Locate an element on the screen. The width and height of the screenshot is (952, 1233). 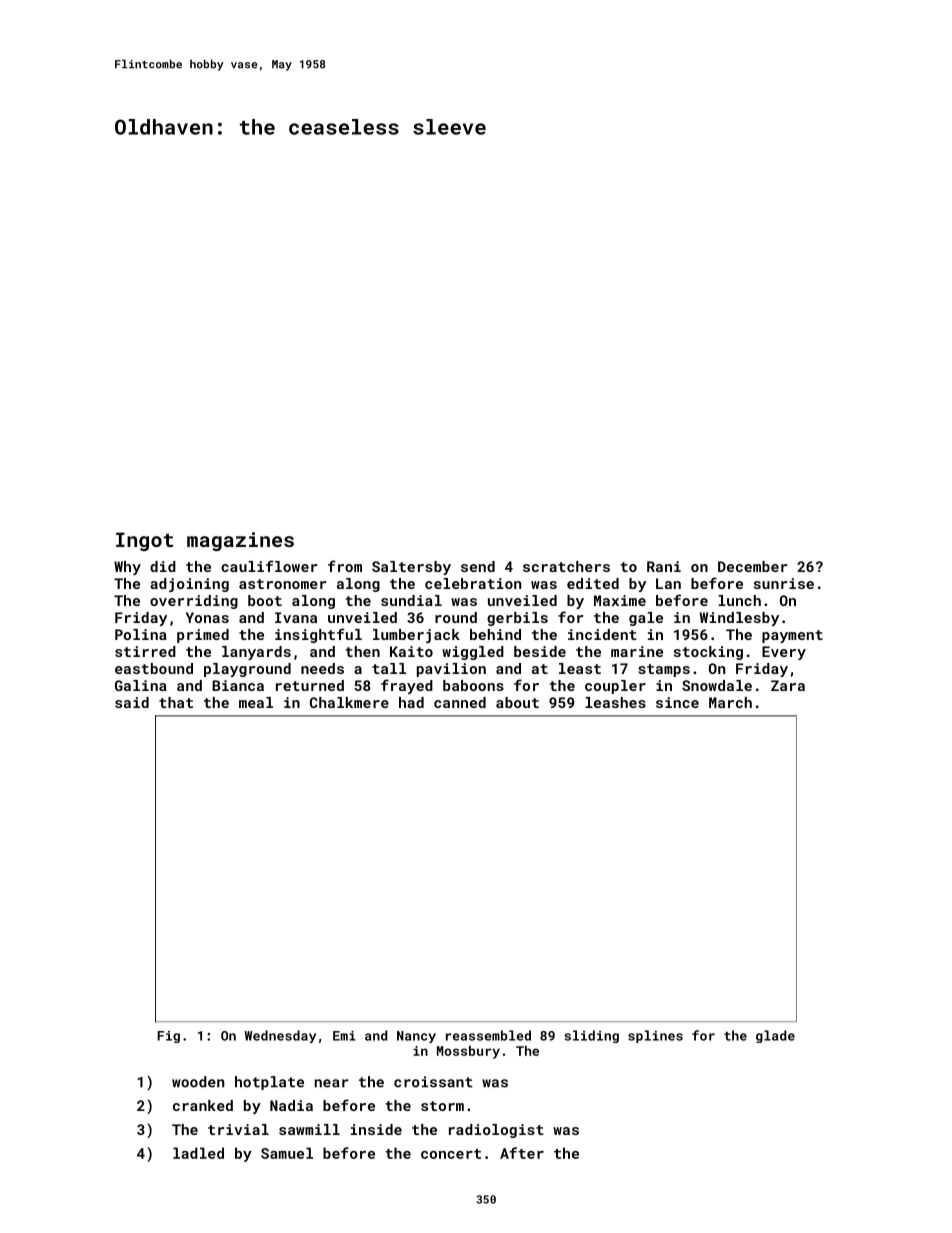
send is located at coordinates (478, 566).
